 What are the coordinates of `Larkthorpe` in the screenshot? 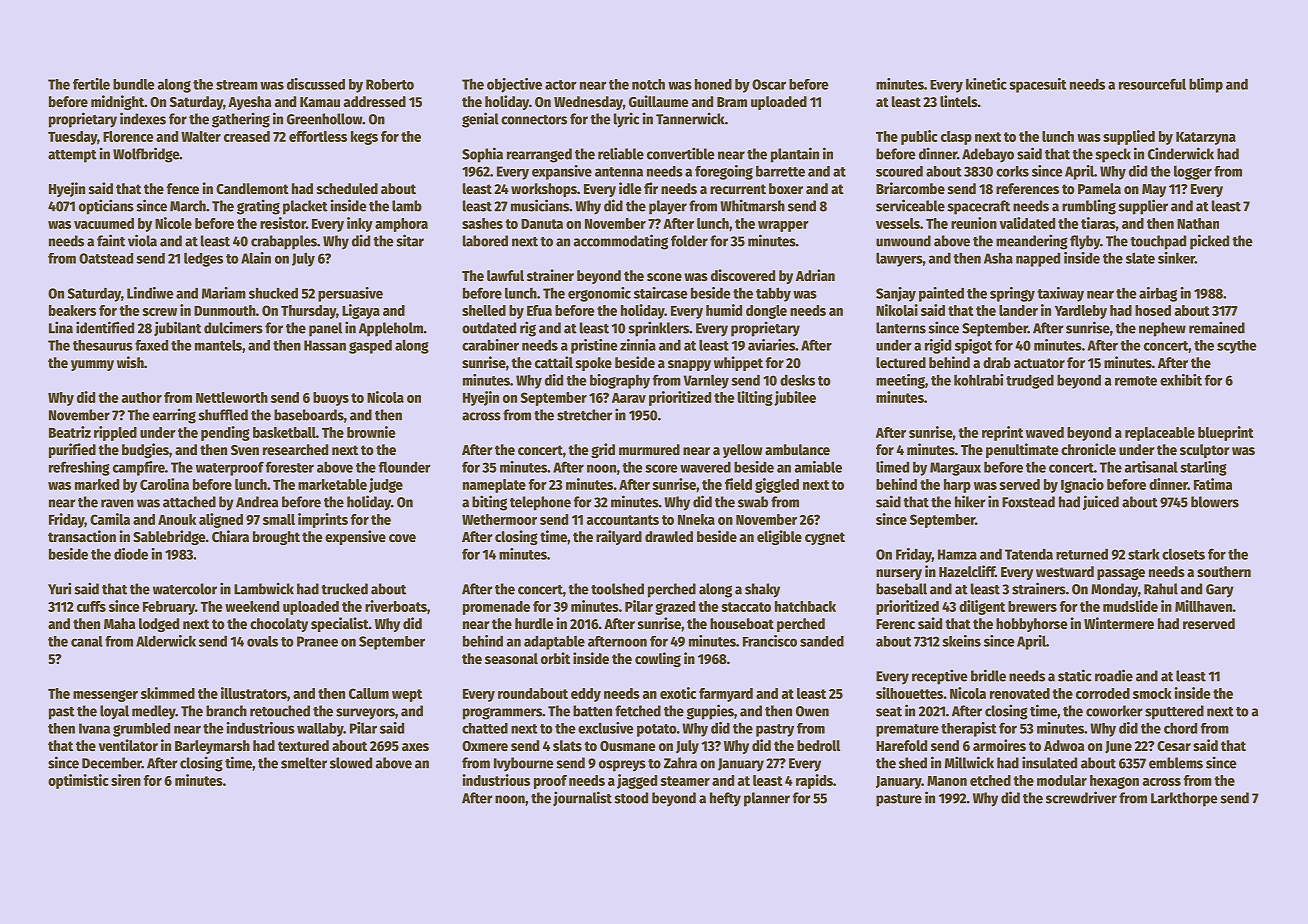 It's located at (1184, 799).
